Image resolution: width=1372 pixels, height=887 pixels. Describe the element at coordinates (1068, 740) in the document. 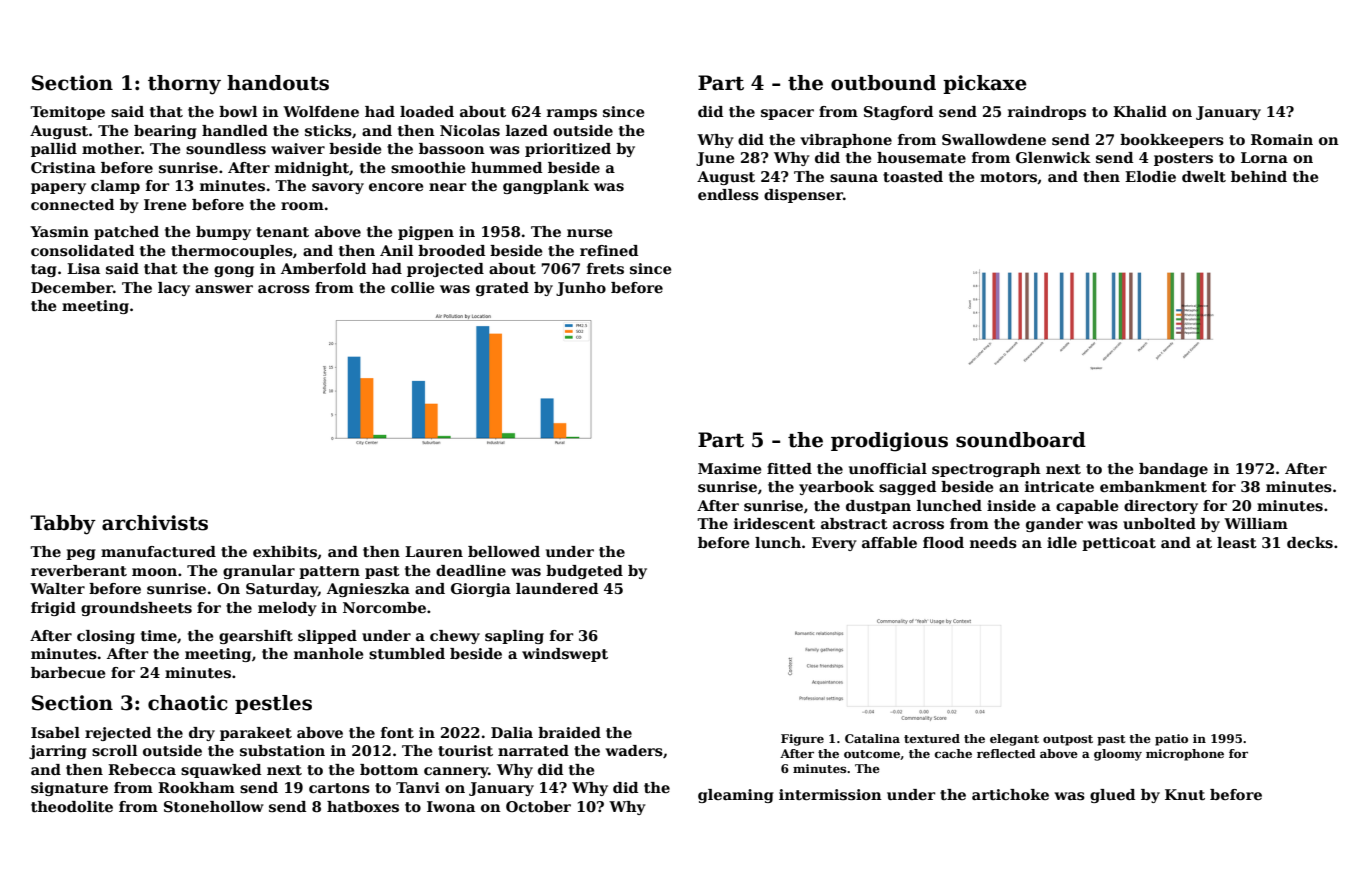

I see `outpost` at that location.
